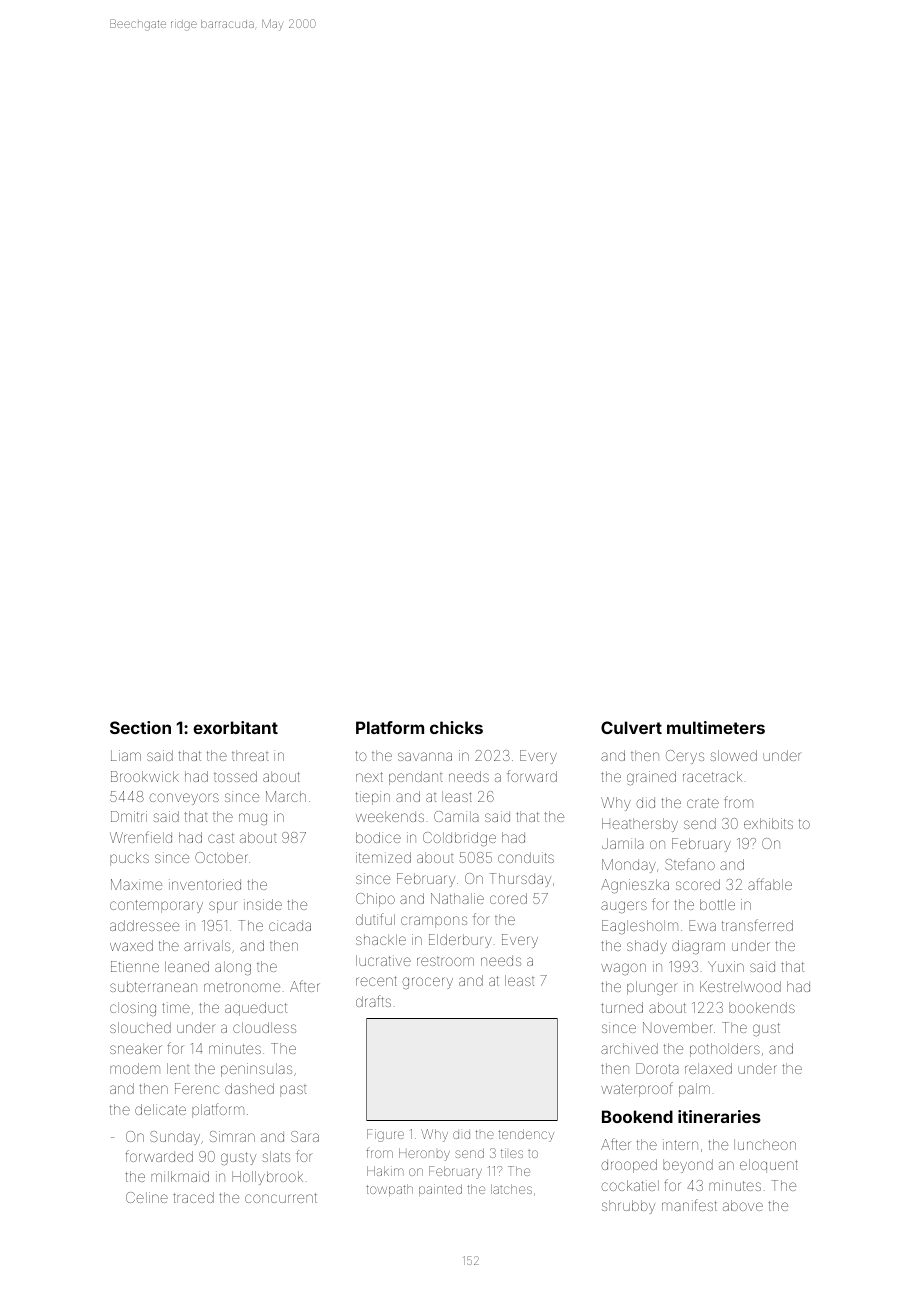 Image resolution: width=924 pixels, height=1308 pixels. Describe the element at coordinates (223, 907) in the screenshot. I see `spur` at that location.
